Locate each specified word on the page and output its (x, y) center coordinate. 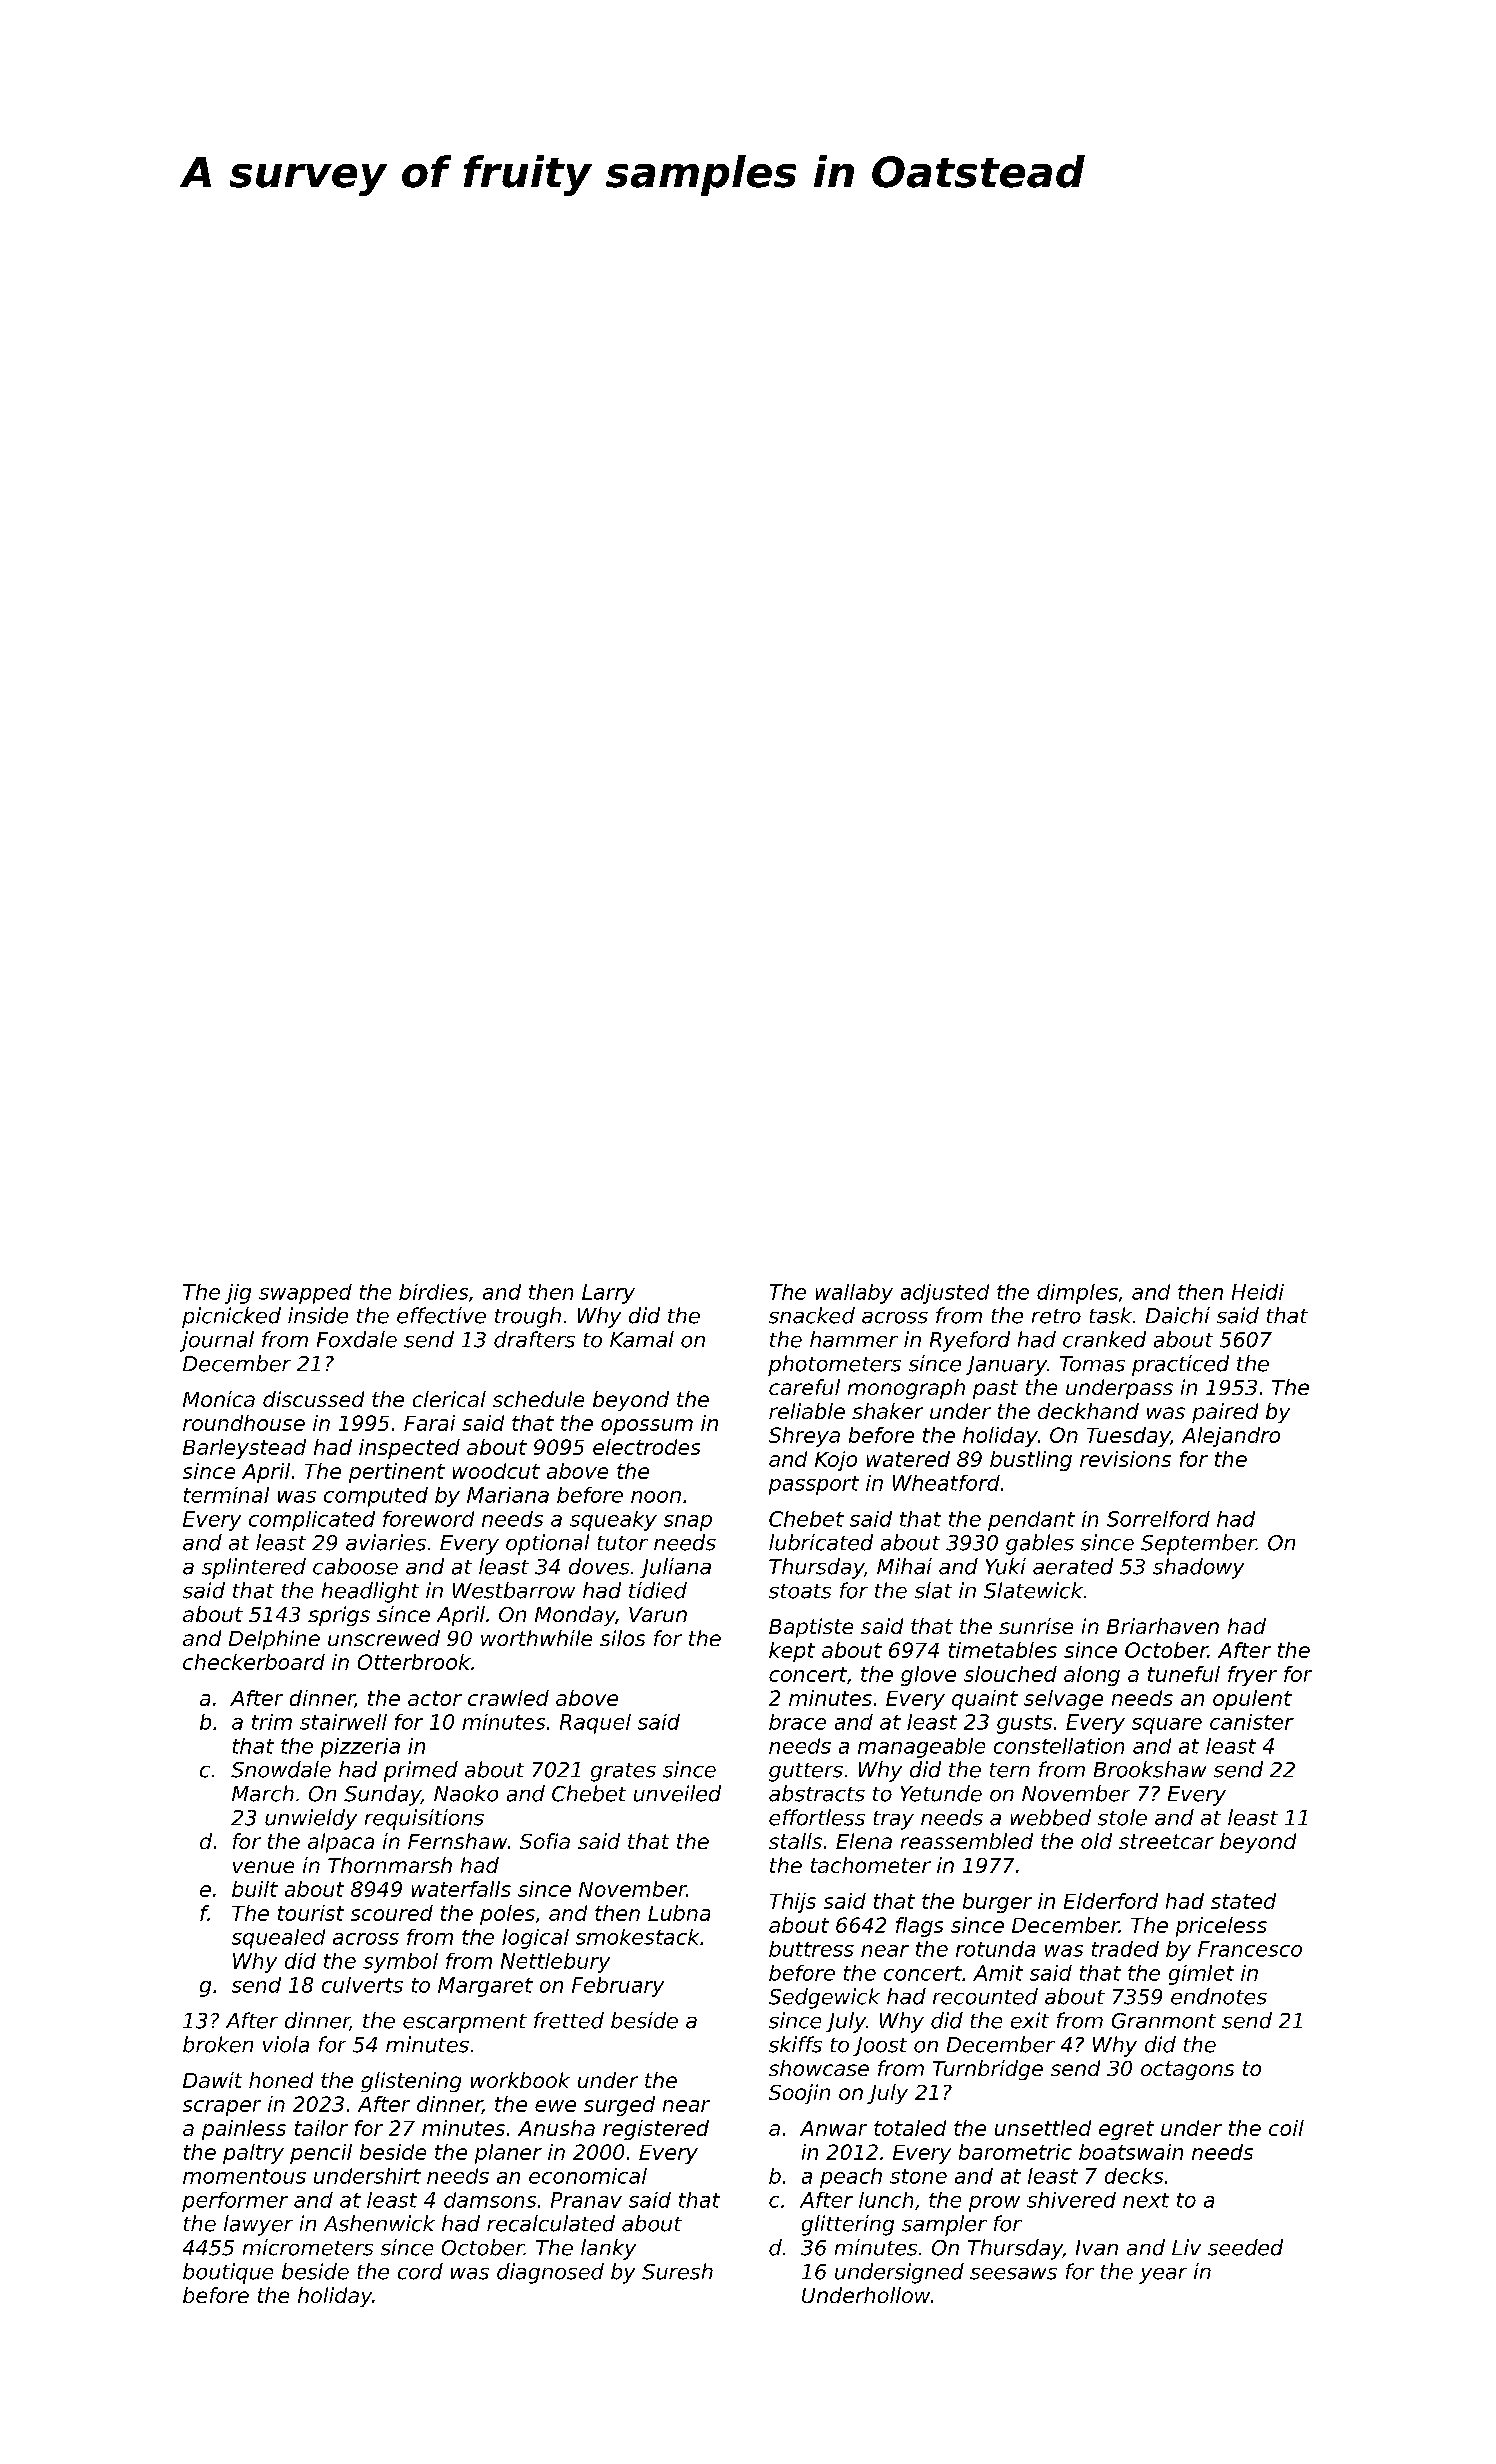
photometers (834, 1365)
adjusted (945, 1294)
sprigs (339, 1616)
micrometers (308, 2247)
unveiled (677, 1793)
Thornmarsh (390, 1865)
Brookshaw (1150, 1769)
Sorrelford (1158, 1519)
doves (599, 1566)
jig (238, 1294)
